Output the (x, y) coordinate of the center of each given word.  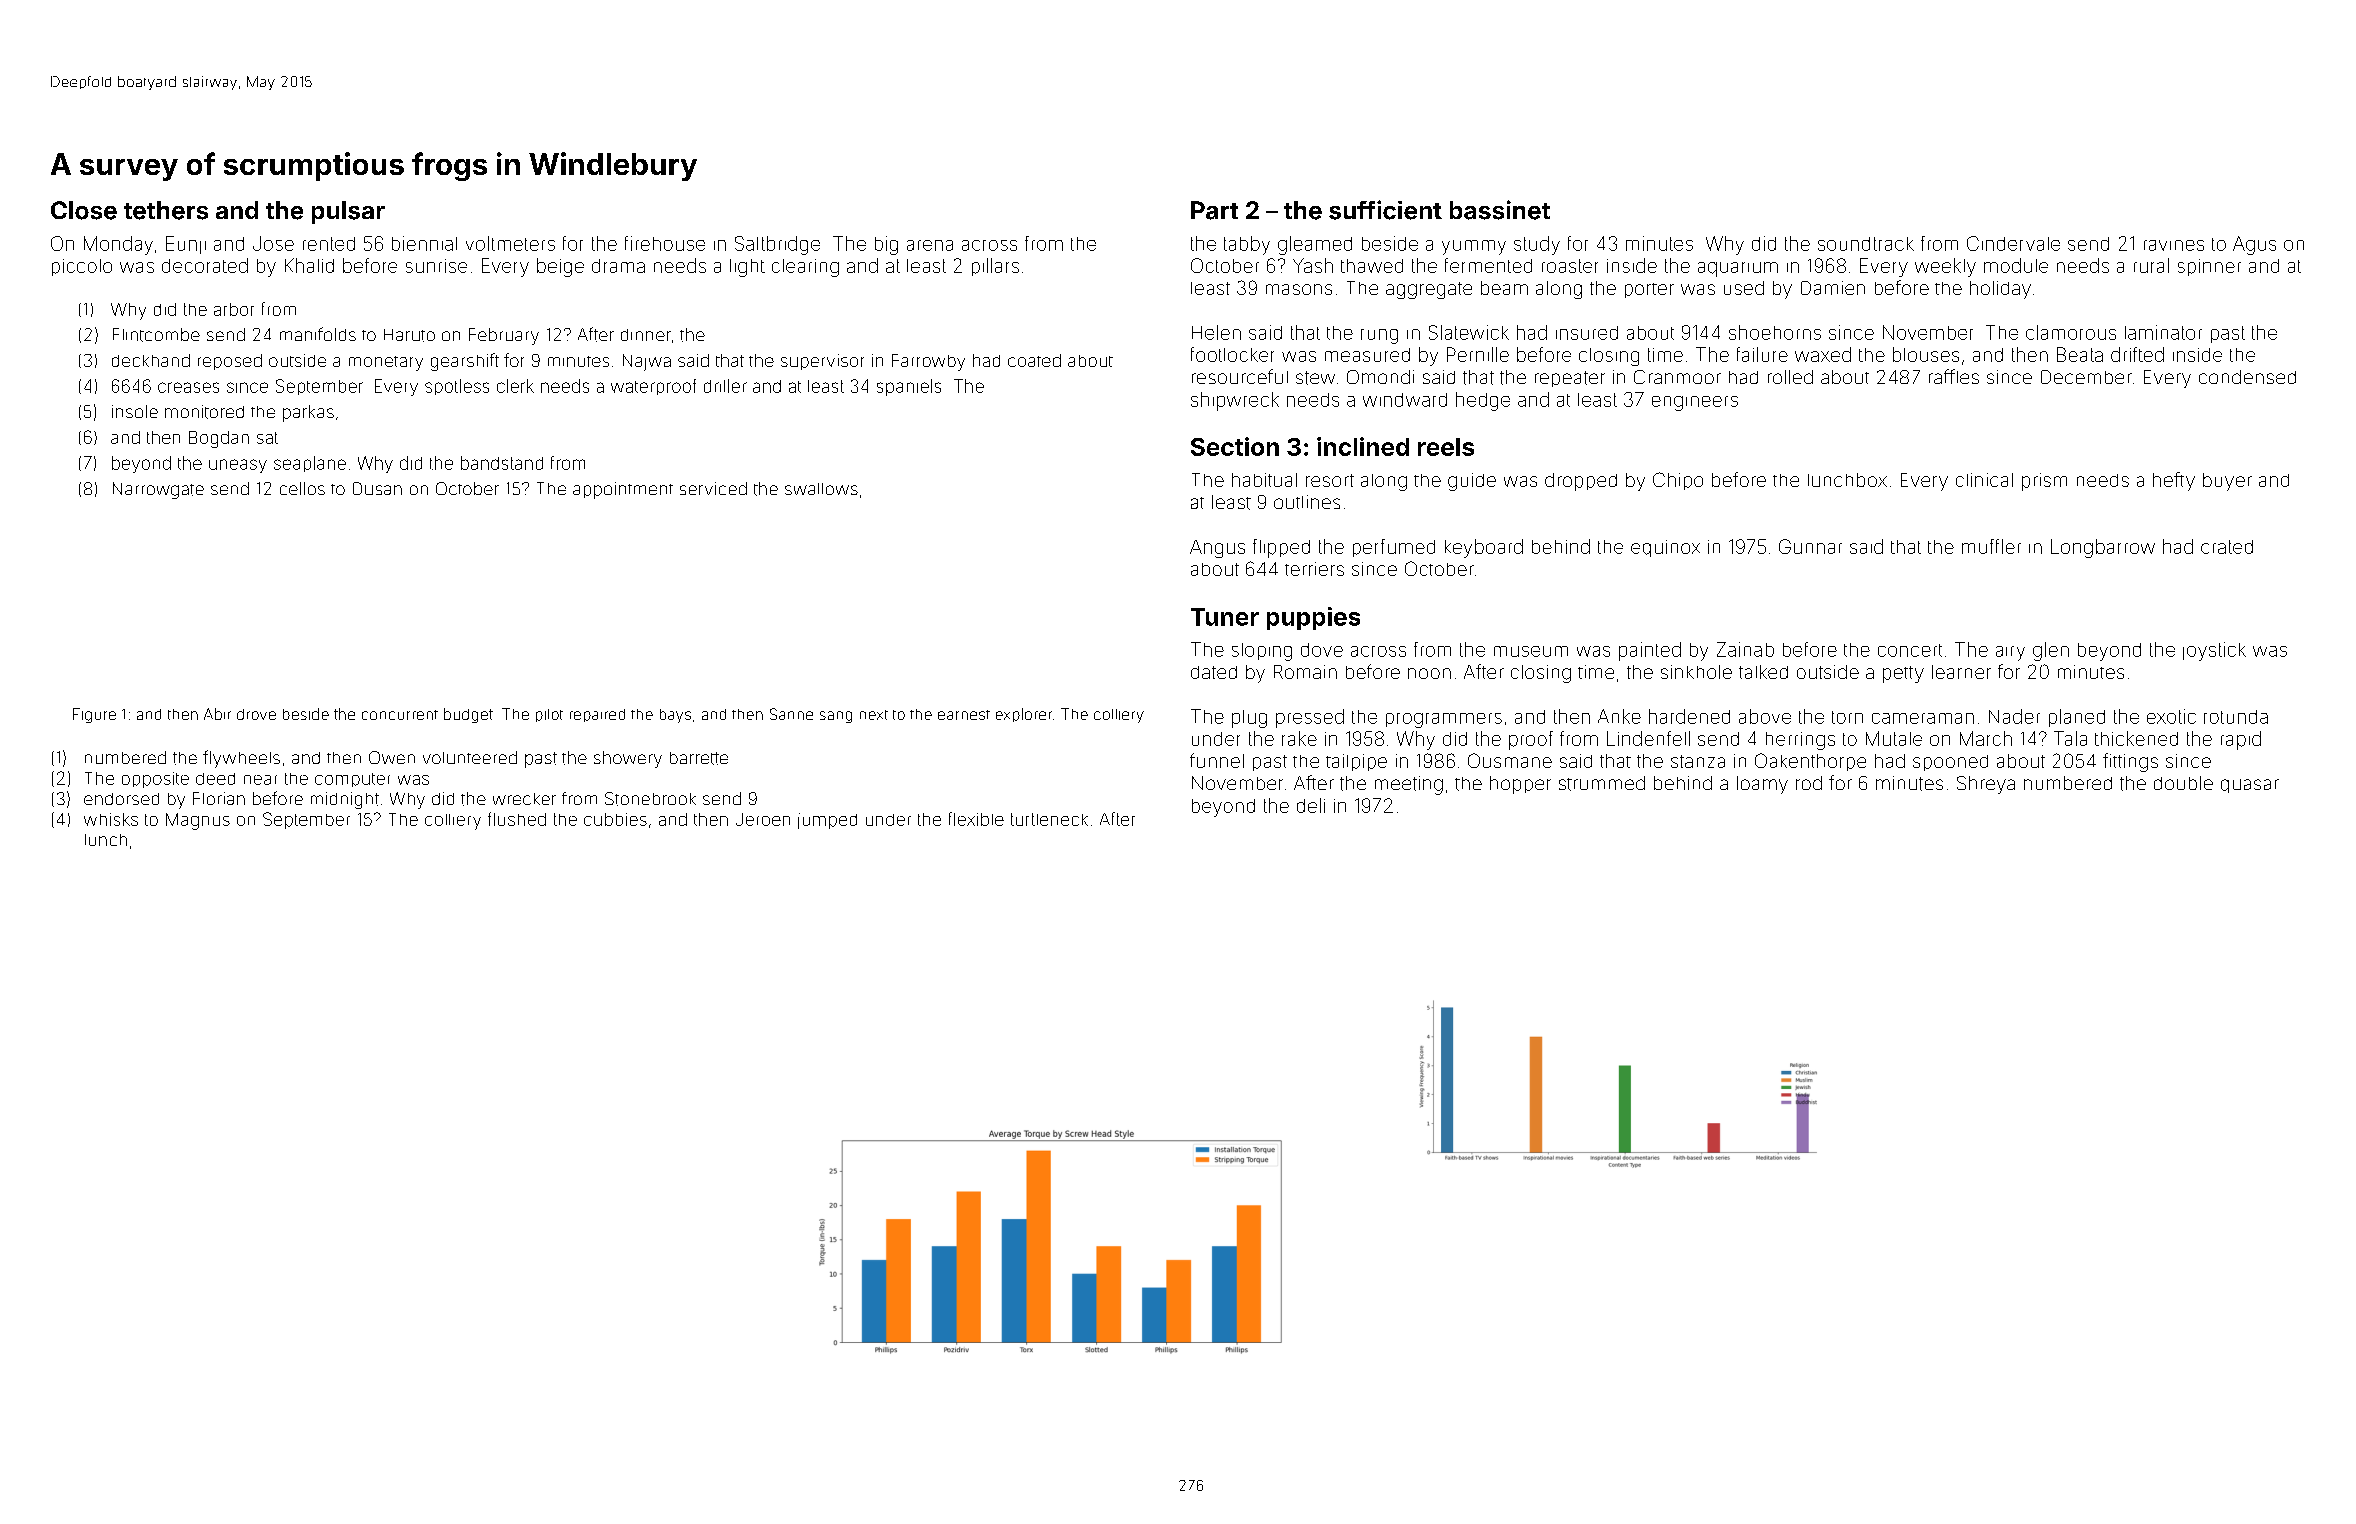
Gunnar (1810, 546)
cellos (302, 488)
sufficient (1385, 210)
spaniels (909, 387)
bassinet (1500, 210)
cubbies (615, 819)
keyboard (1484, 548)
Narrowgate (158, 490)
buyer (2227, 482)
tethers (166, 210)
